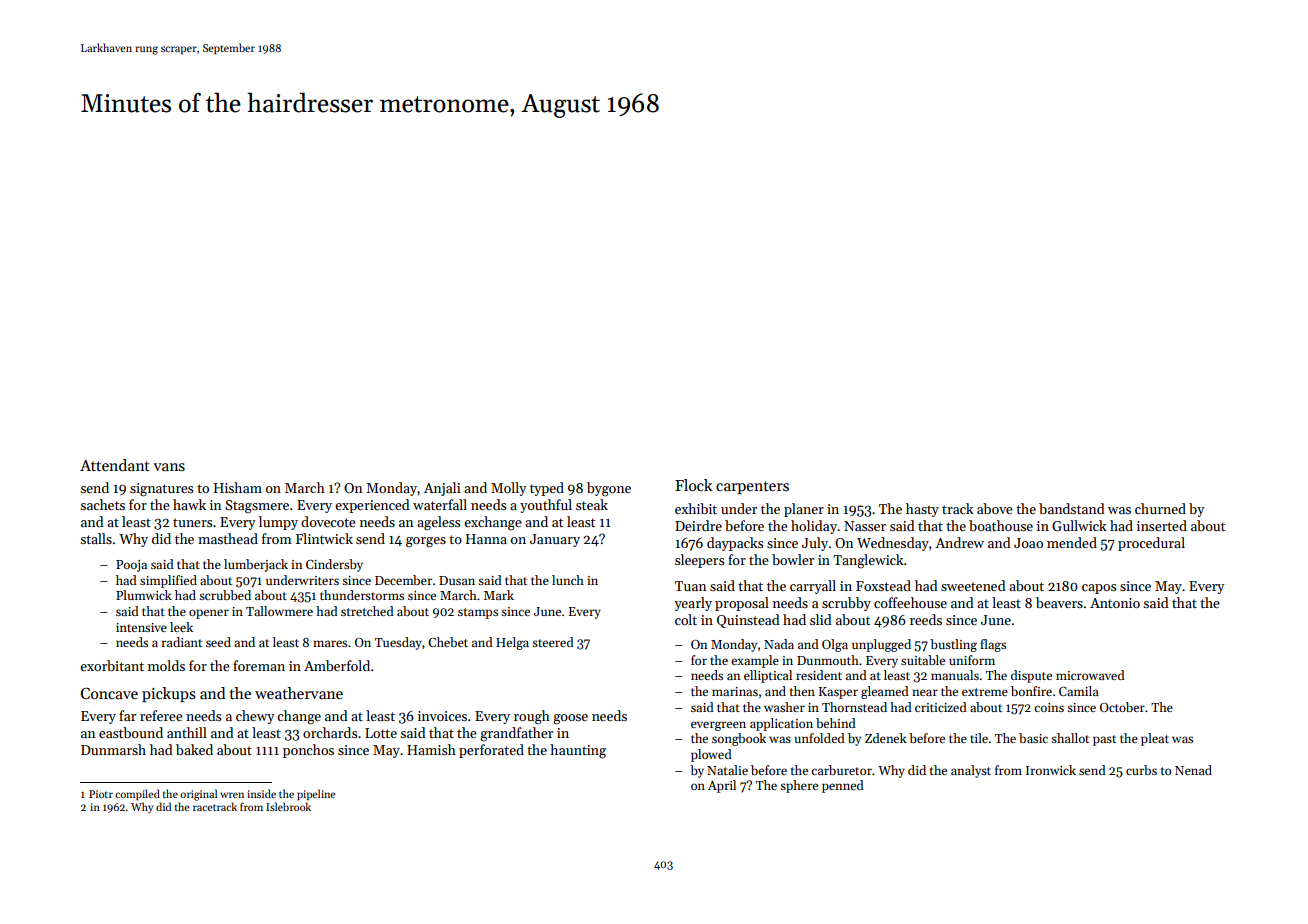  I want to click on capos, so click(1099, 589).
